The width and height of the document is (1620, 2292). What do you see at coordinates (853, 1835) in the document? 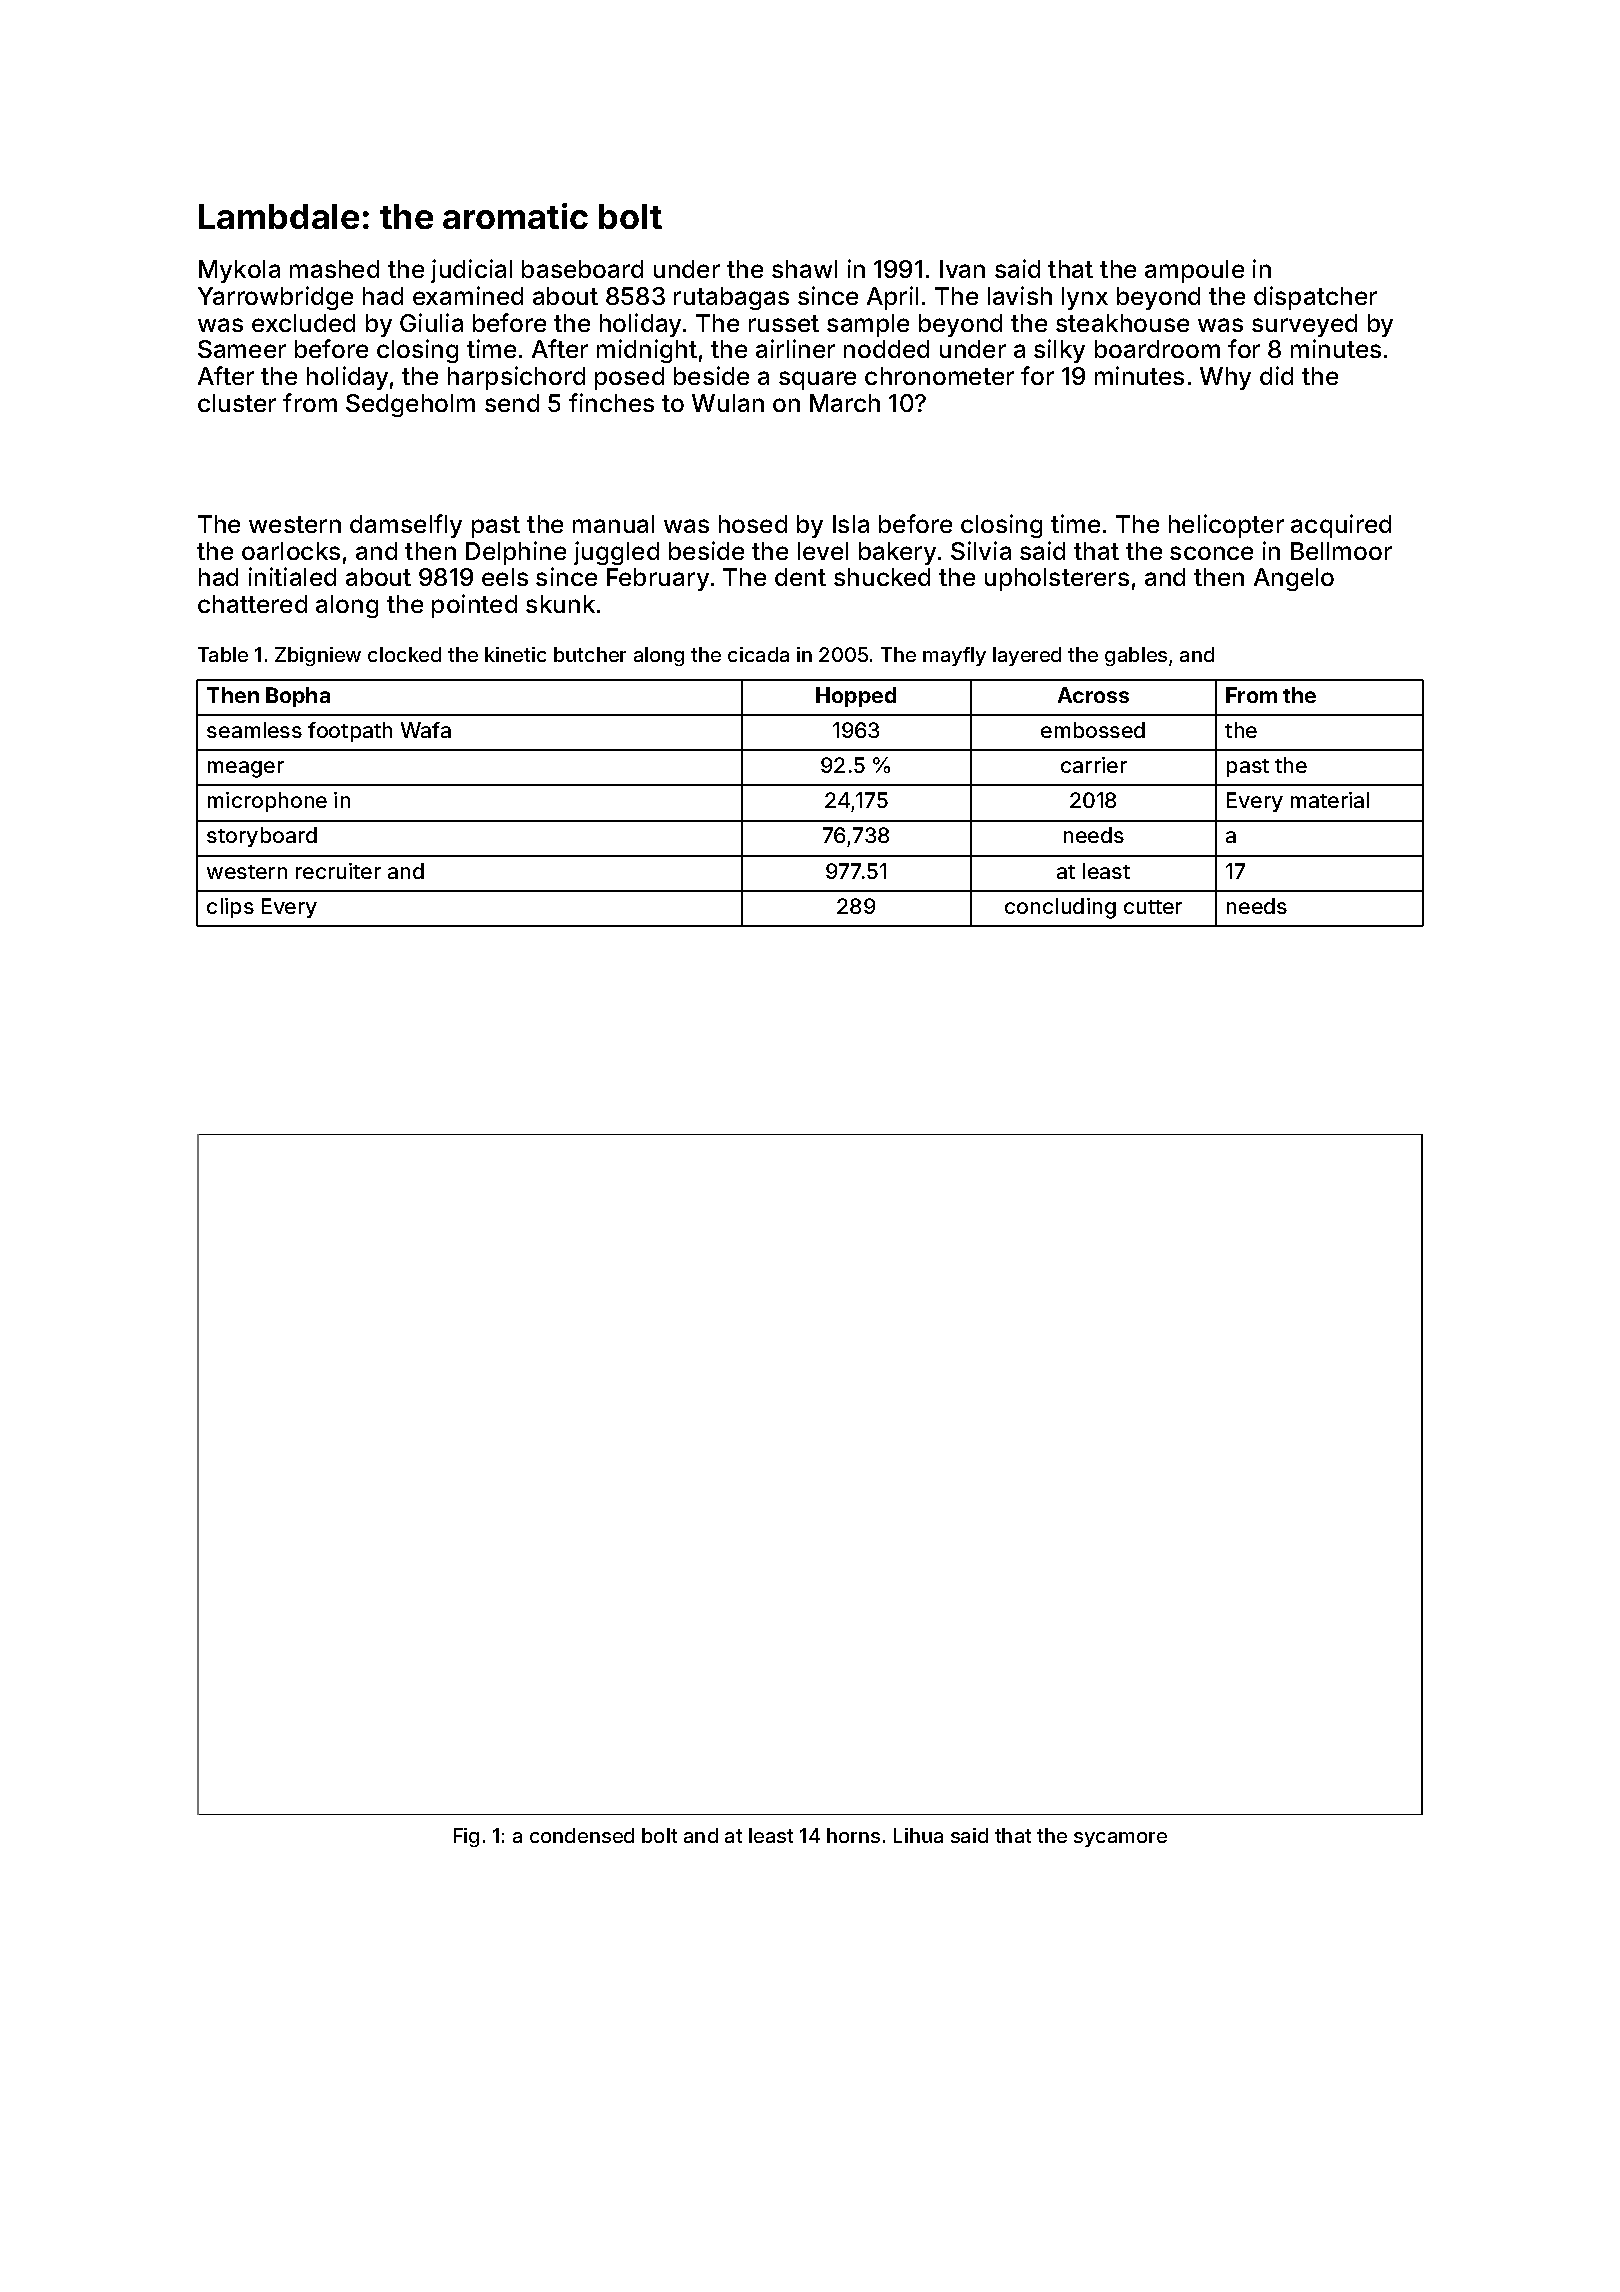
I see `horns` at bounding box center [853, 1835].
